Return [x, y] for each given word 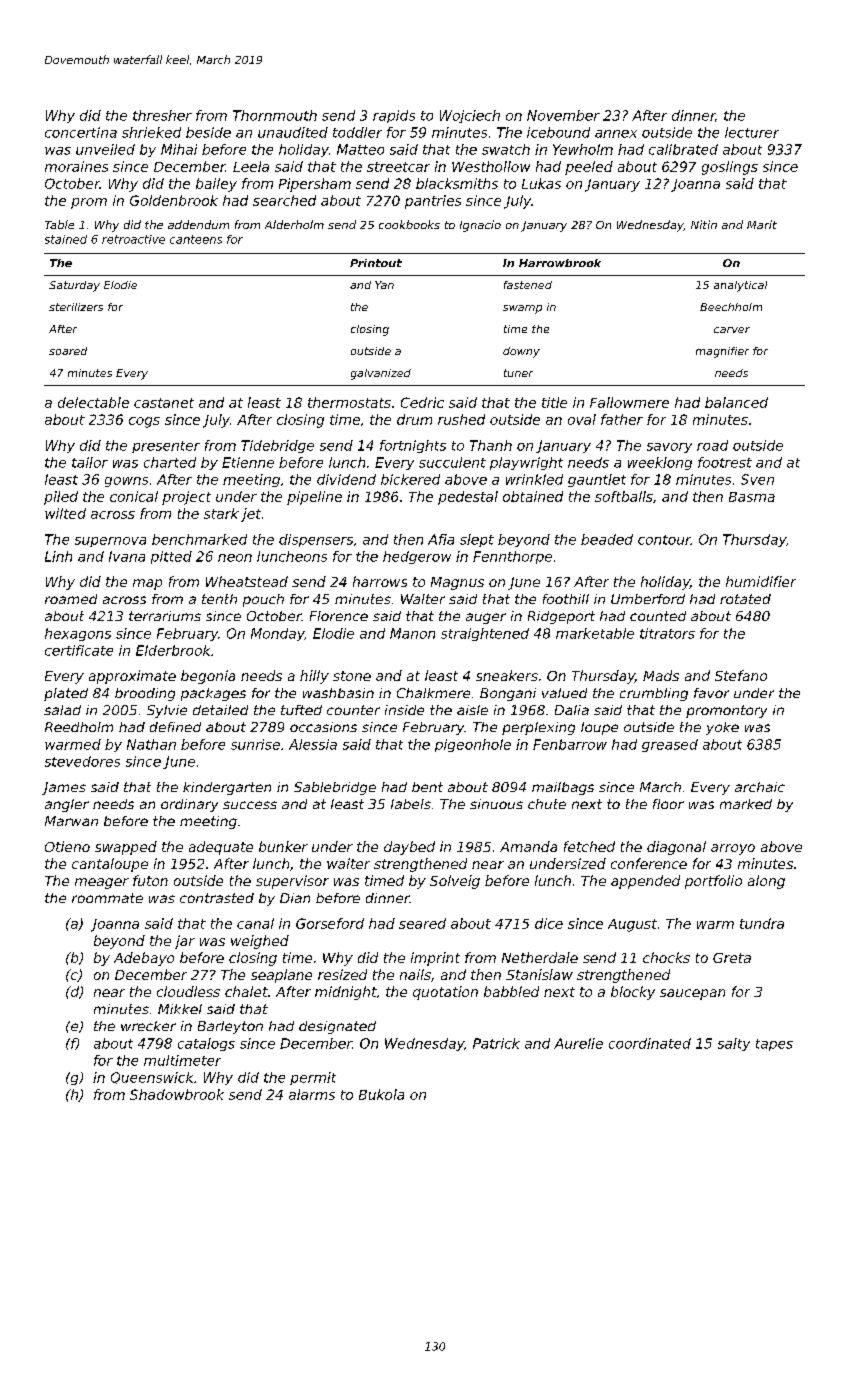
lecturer [752, 132]
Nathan [151, 744]
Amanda [528, 846]
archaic [760, 787]
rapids [394, 116]
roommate [107, 898]
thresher [162, 115]
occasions [323, 727]
